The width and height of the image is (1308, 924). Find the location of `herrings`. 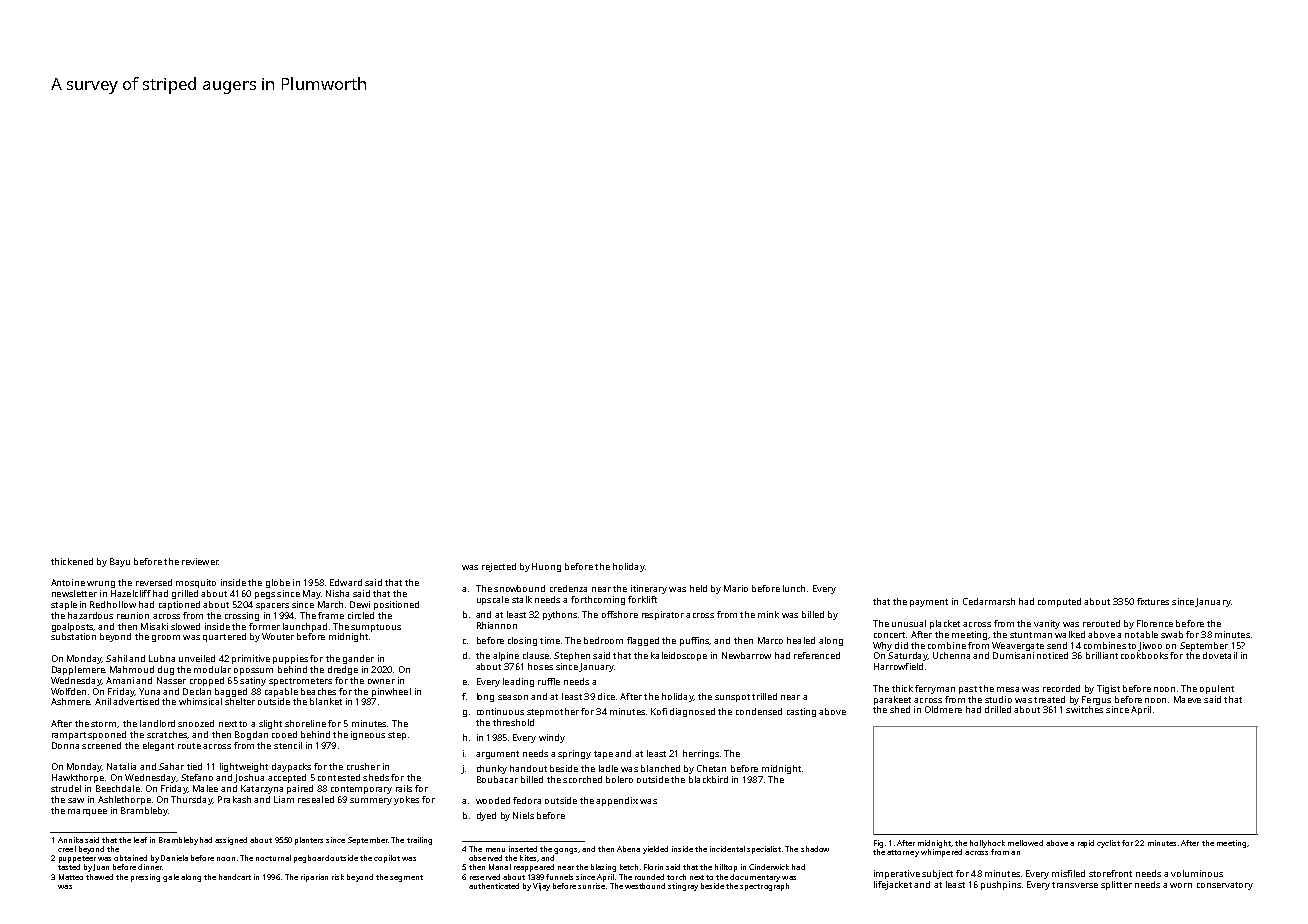

herrings is located at coordinates (701, 754).
